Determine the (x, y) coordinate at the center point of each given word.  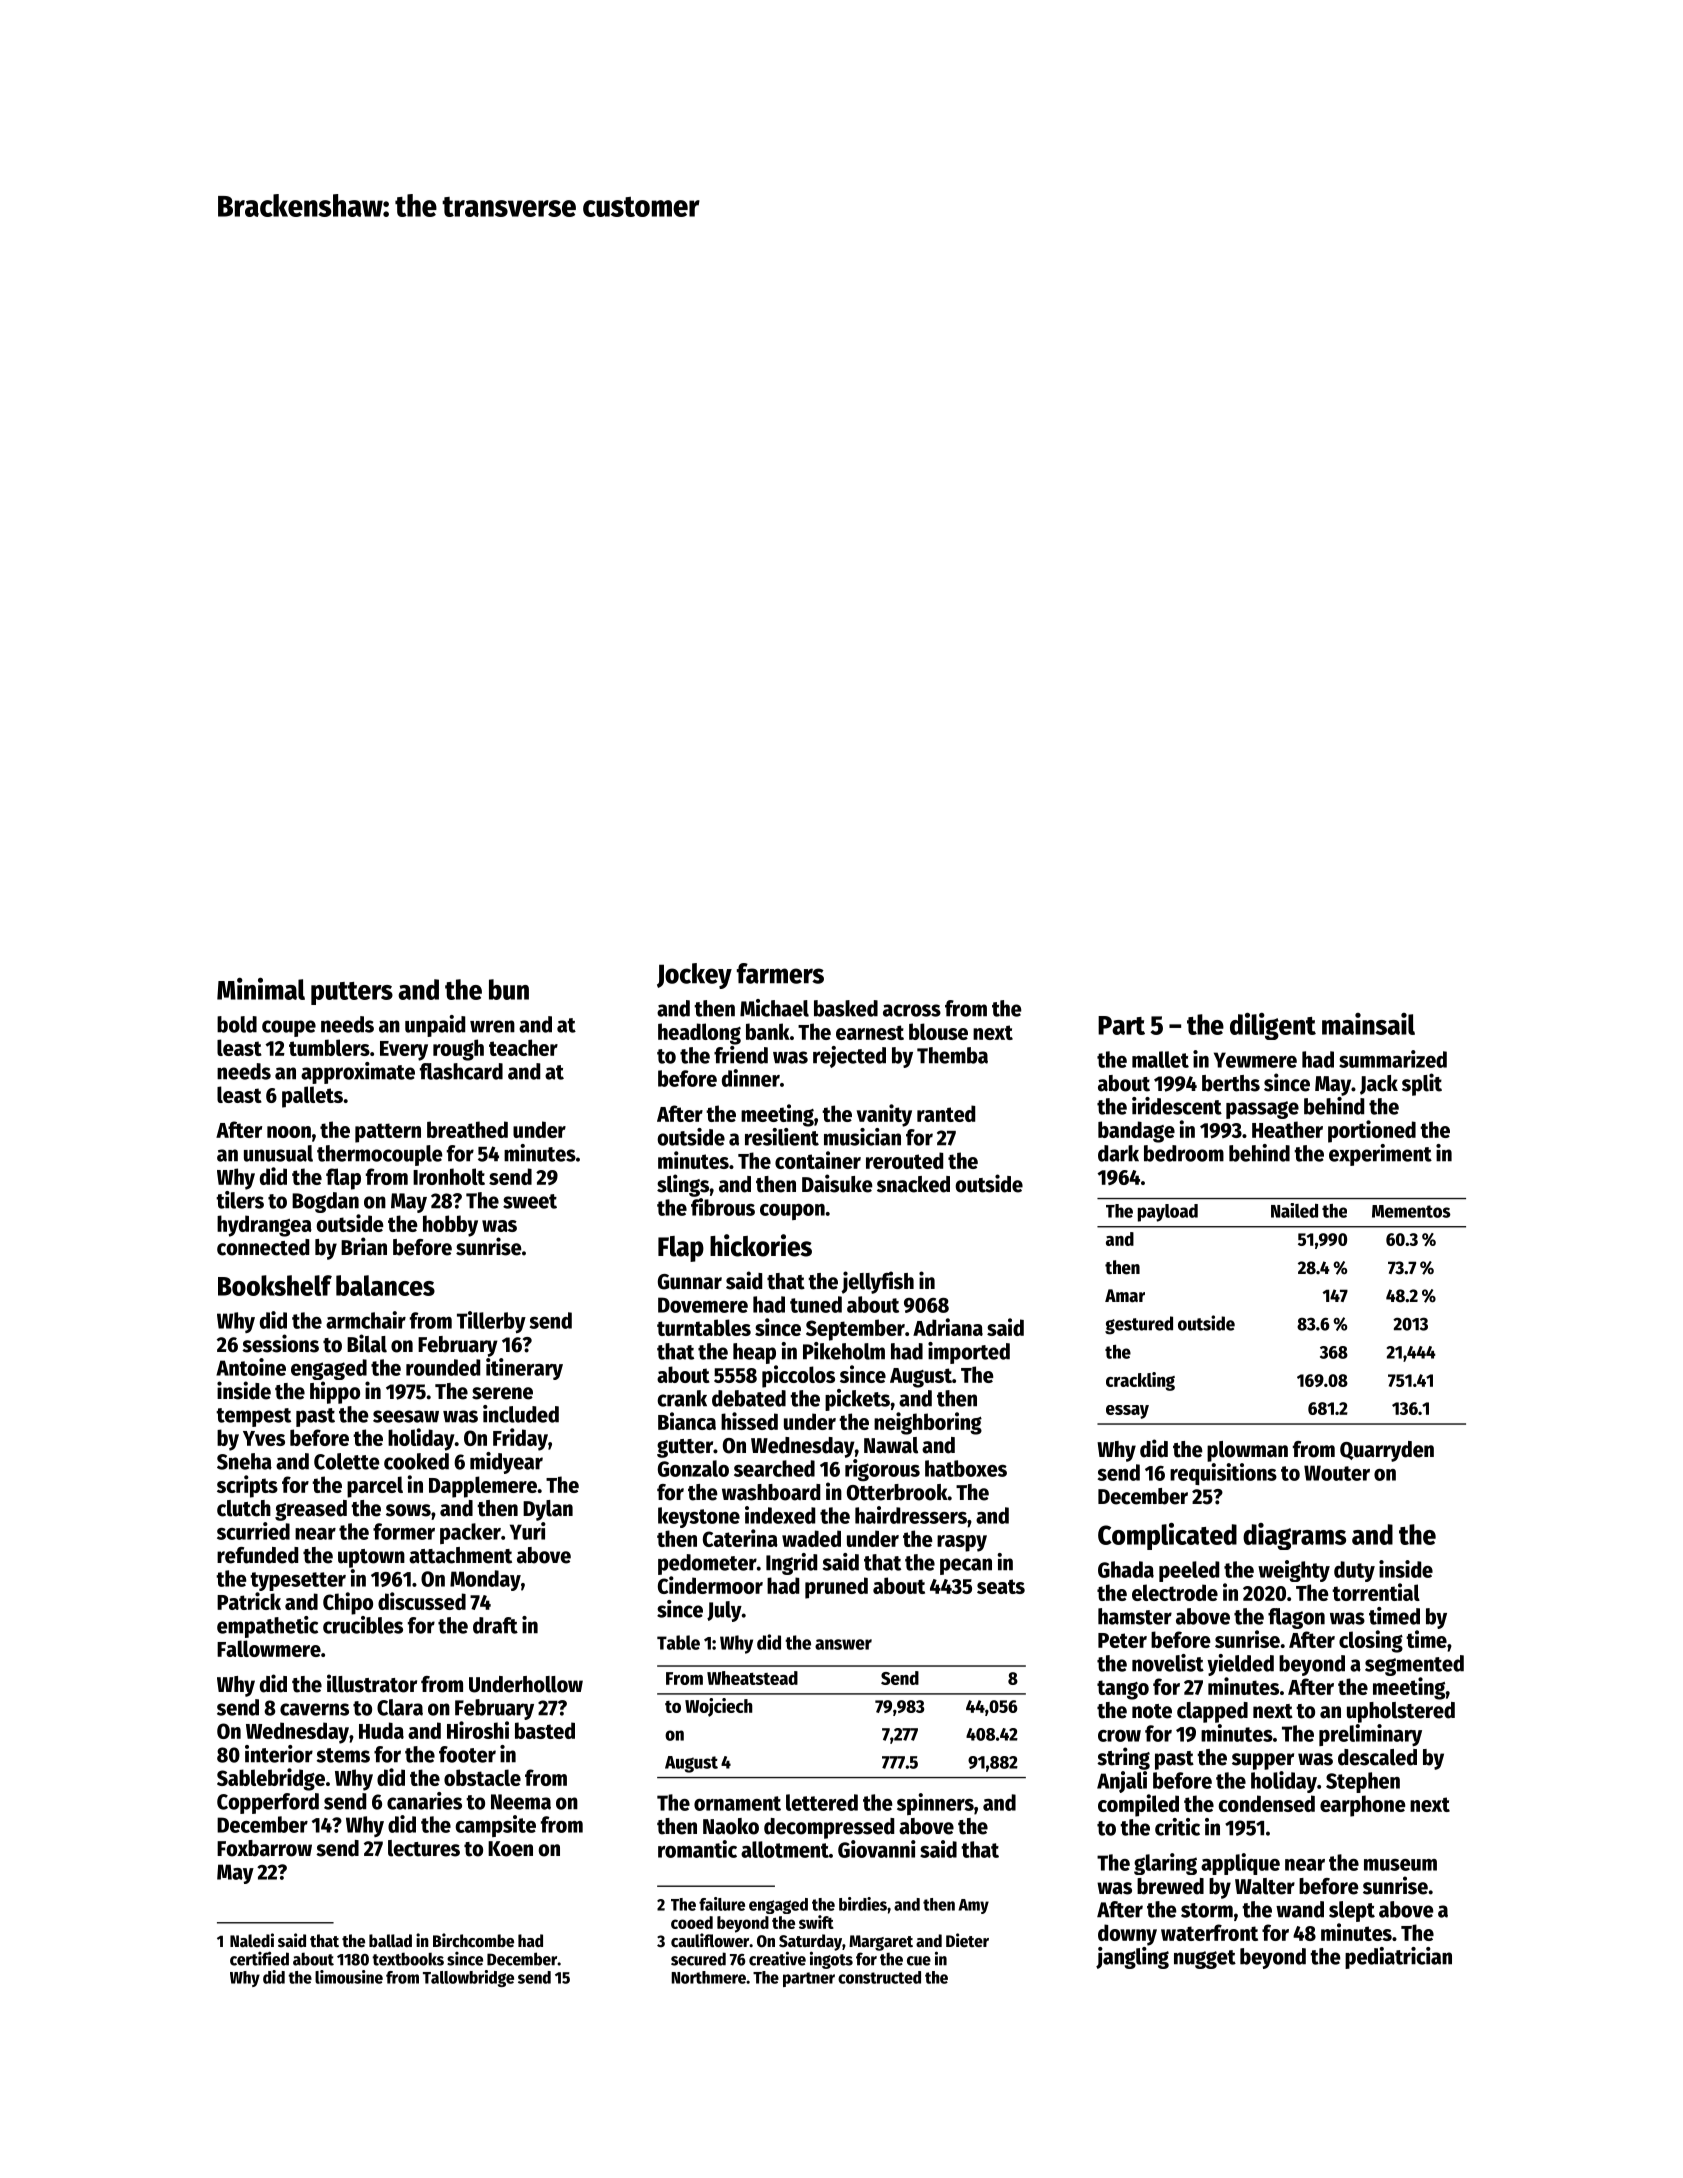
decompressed (829, 1828)
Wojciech (719, 1707)
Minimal (261, 988)
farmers (780, 973)
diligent (1273, 1026)
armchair (366, 1320)
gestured (1139, 1325)
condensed (1266, 1803)
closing (1371, 1641)
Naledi (252, 1940)
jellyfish (877, 1282)
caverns (314, 1709)
